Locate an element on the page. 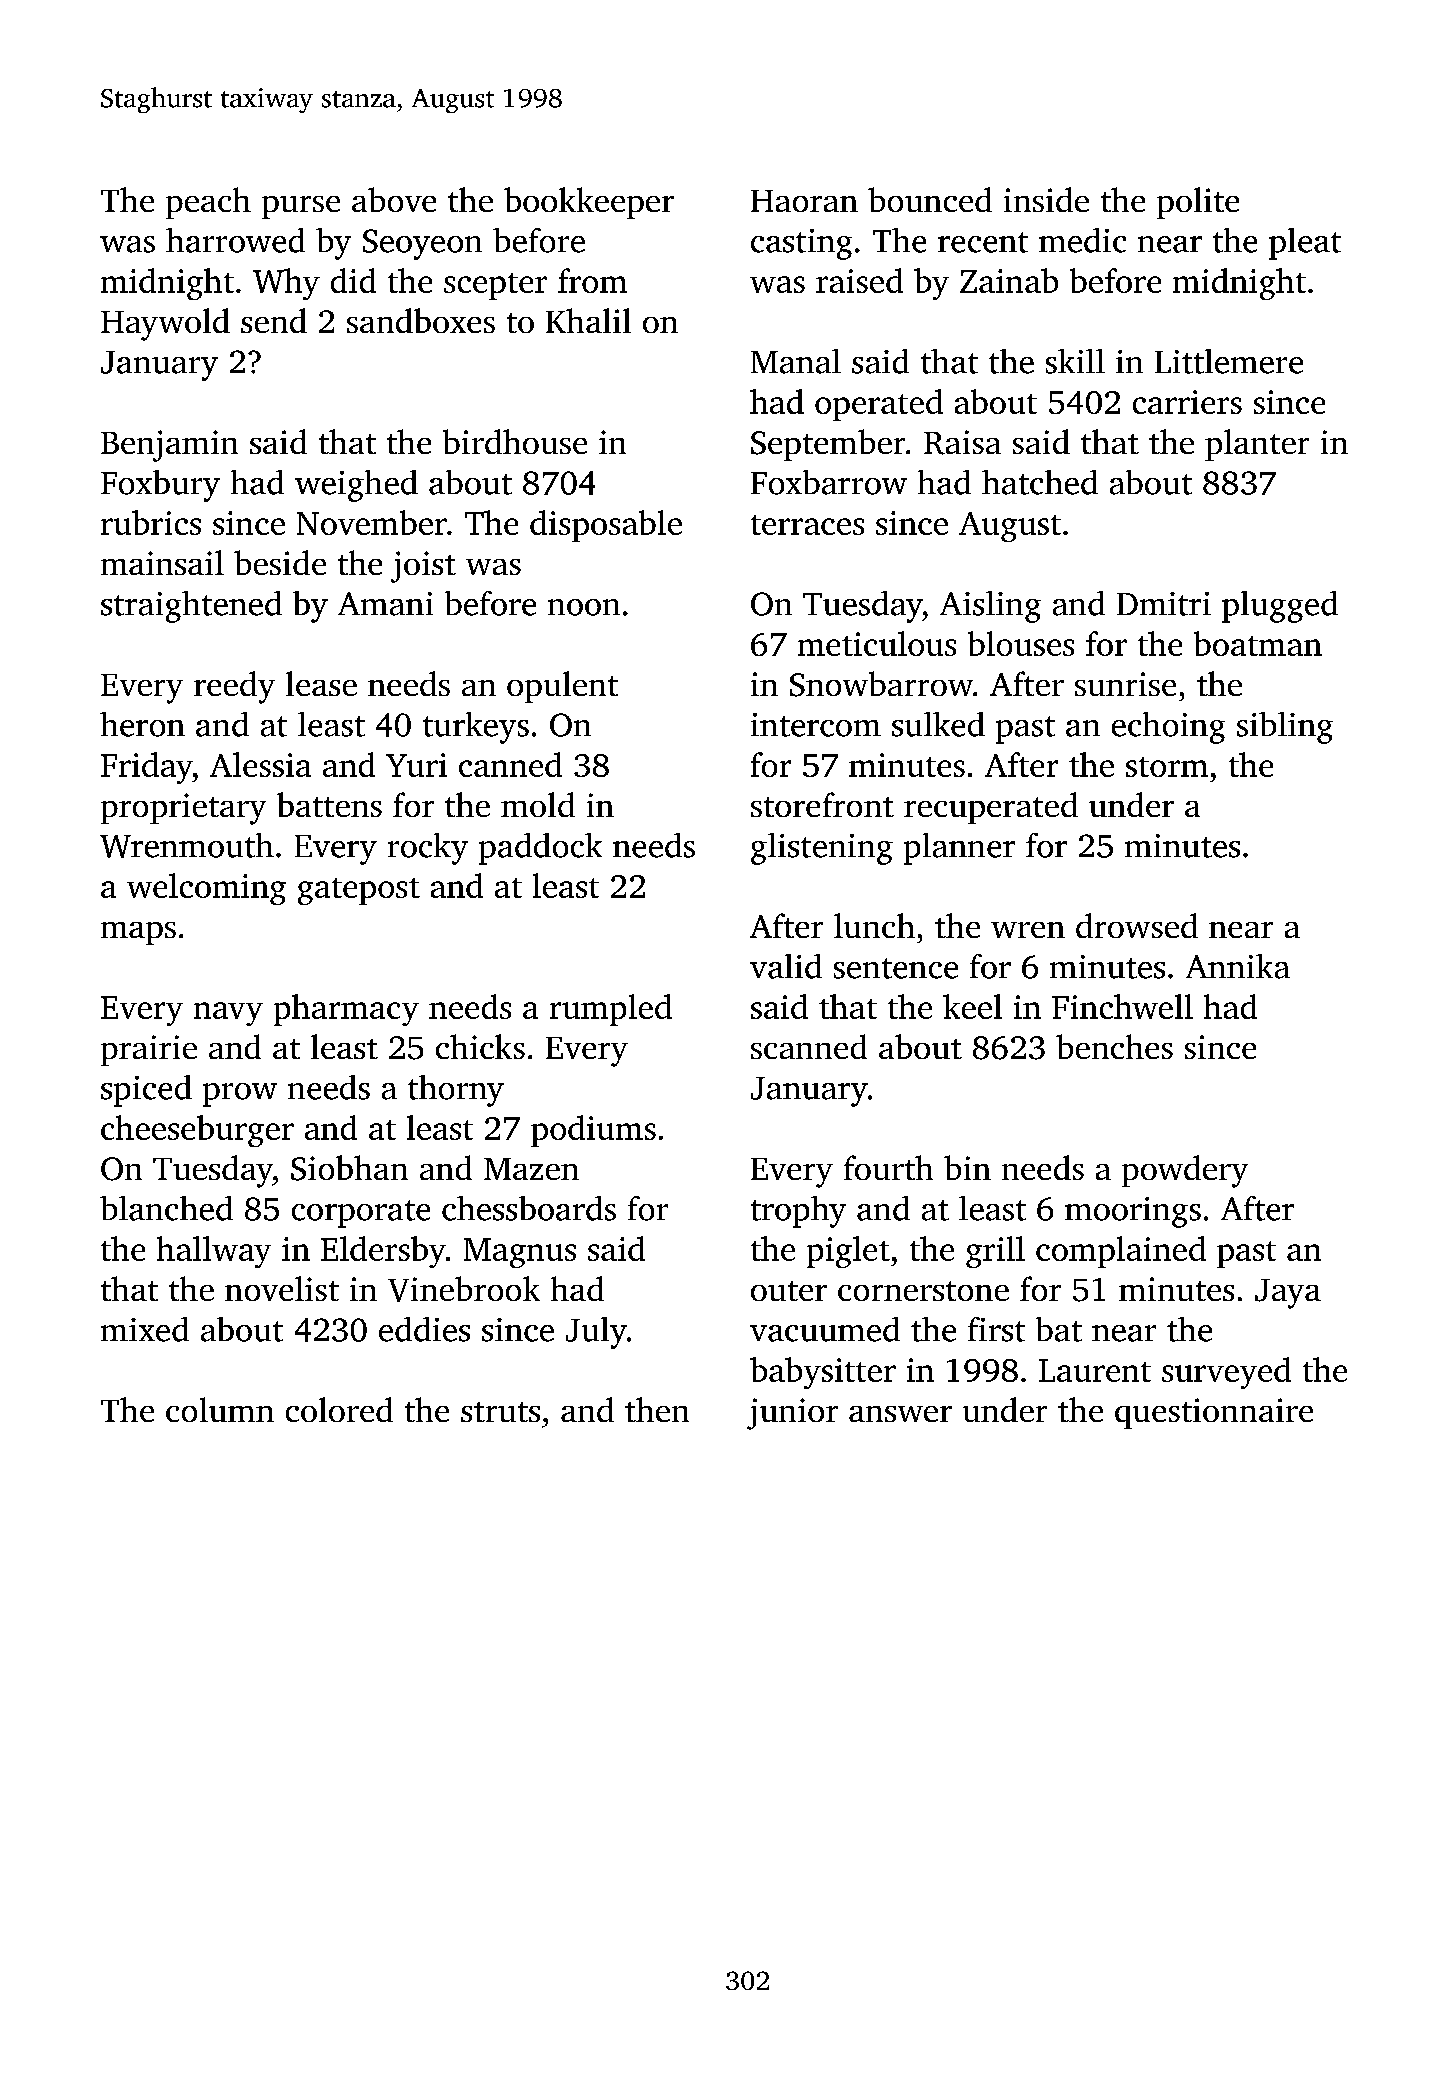 This document has width=1450, height=2100. polite is located at coordinates (1198, 203).
